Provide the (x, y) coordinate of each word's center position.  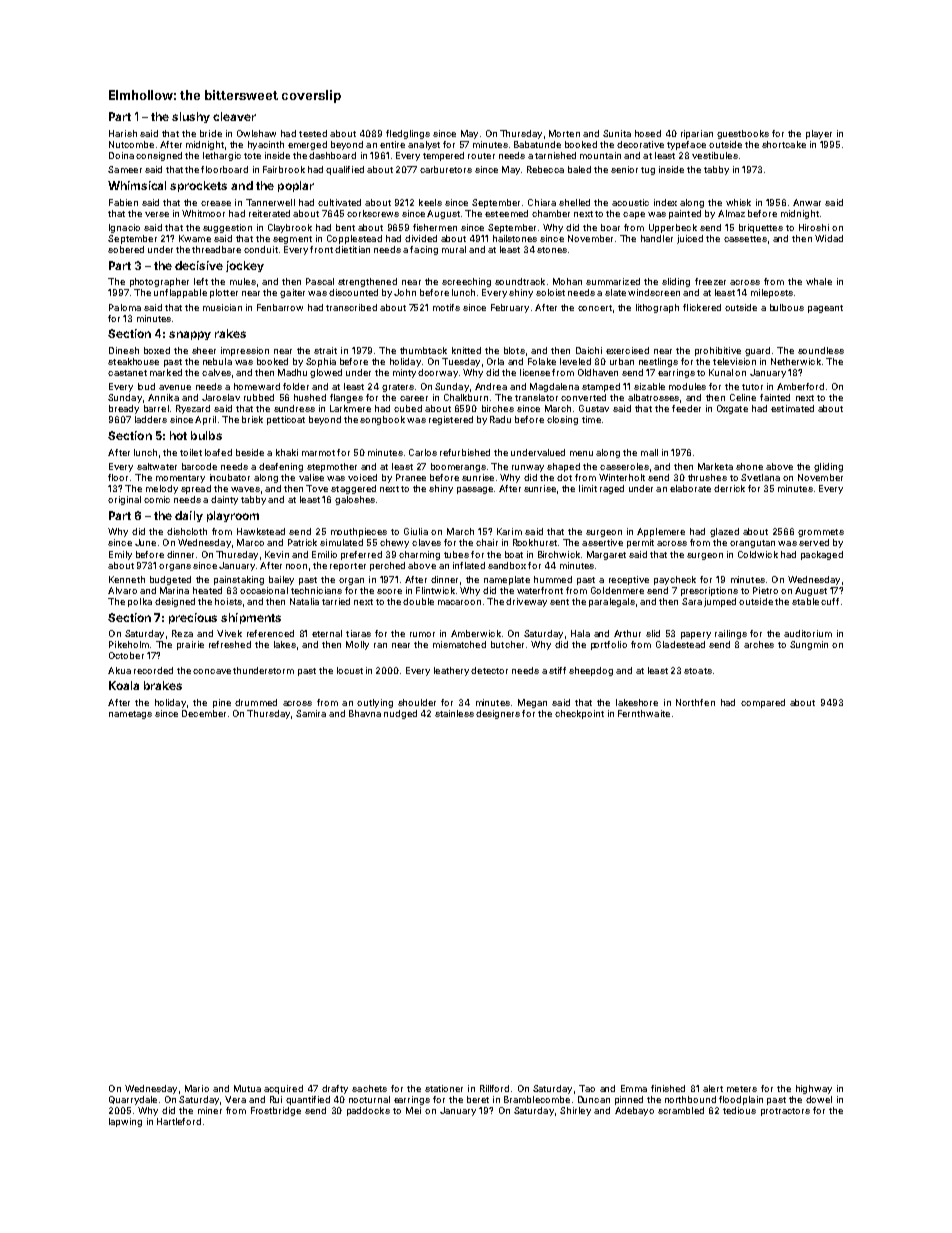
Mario (197, 1088)
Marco (250, 542)
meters (742, 1089)
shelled (574, 202)
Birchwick (559, 554)
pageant (825, 309)
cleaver (234, 116)
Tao (587, 1088)
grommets (821, 533)
